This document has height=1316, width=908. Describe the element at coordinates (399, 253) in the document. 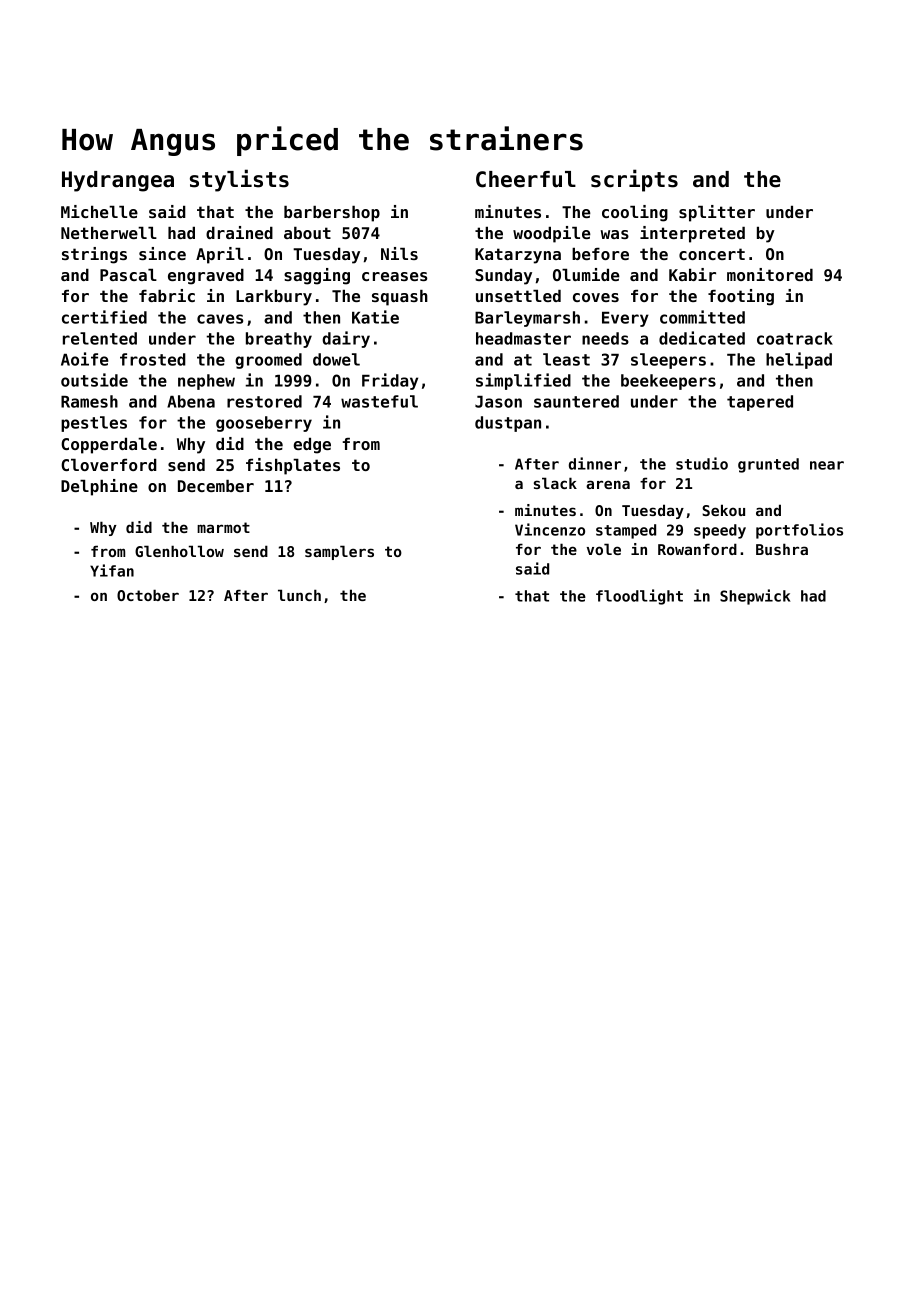

I see `Nils` at that location.
